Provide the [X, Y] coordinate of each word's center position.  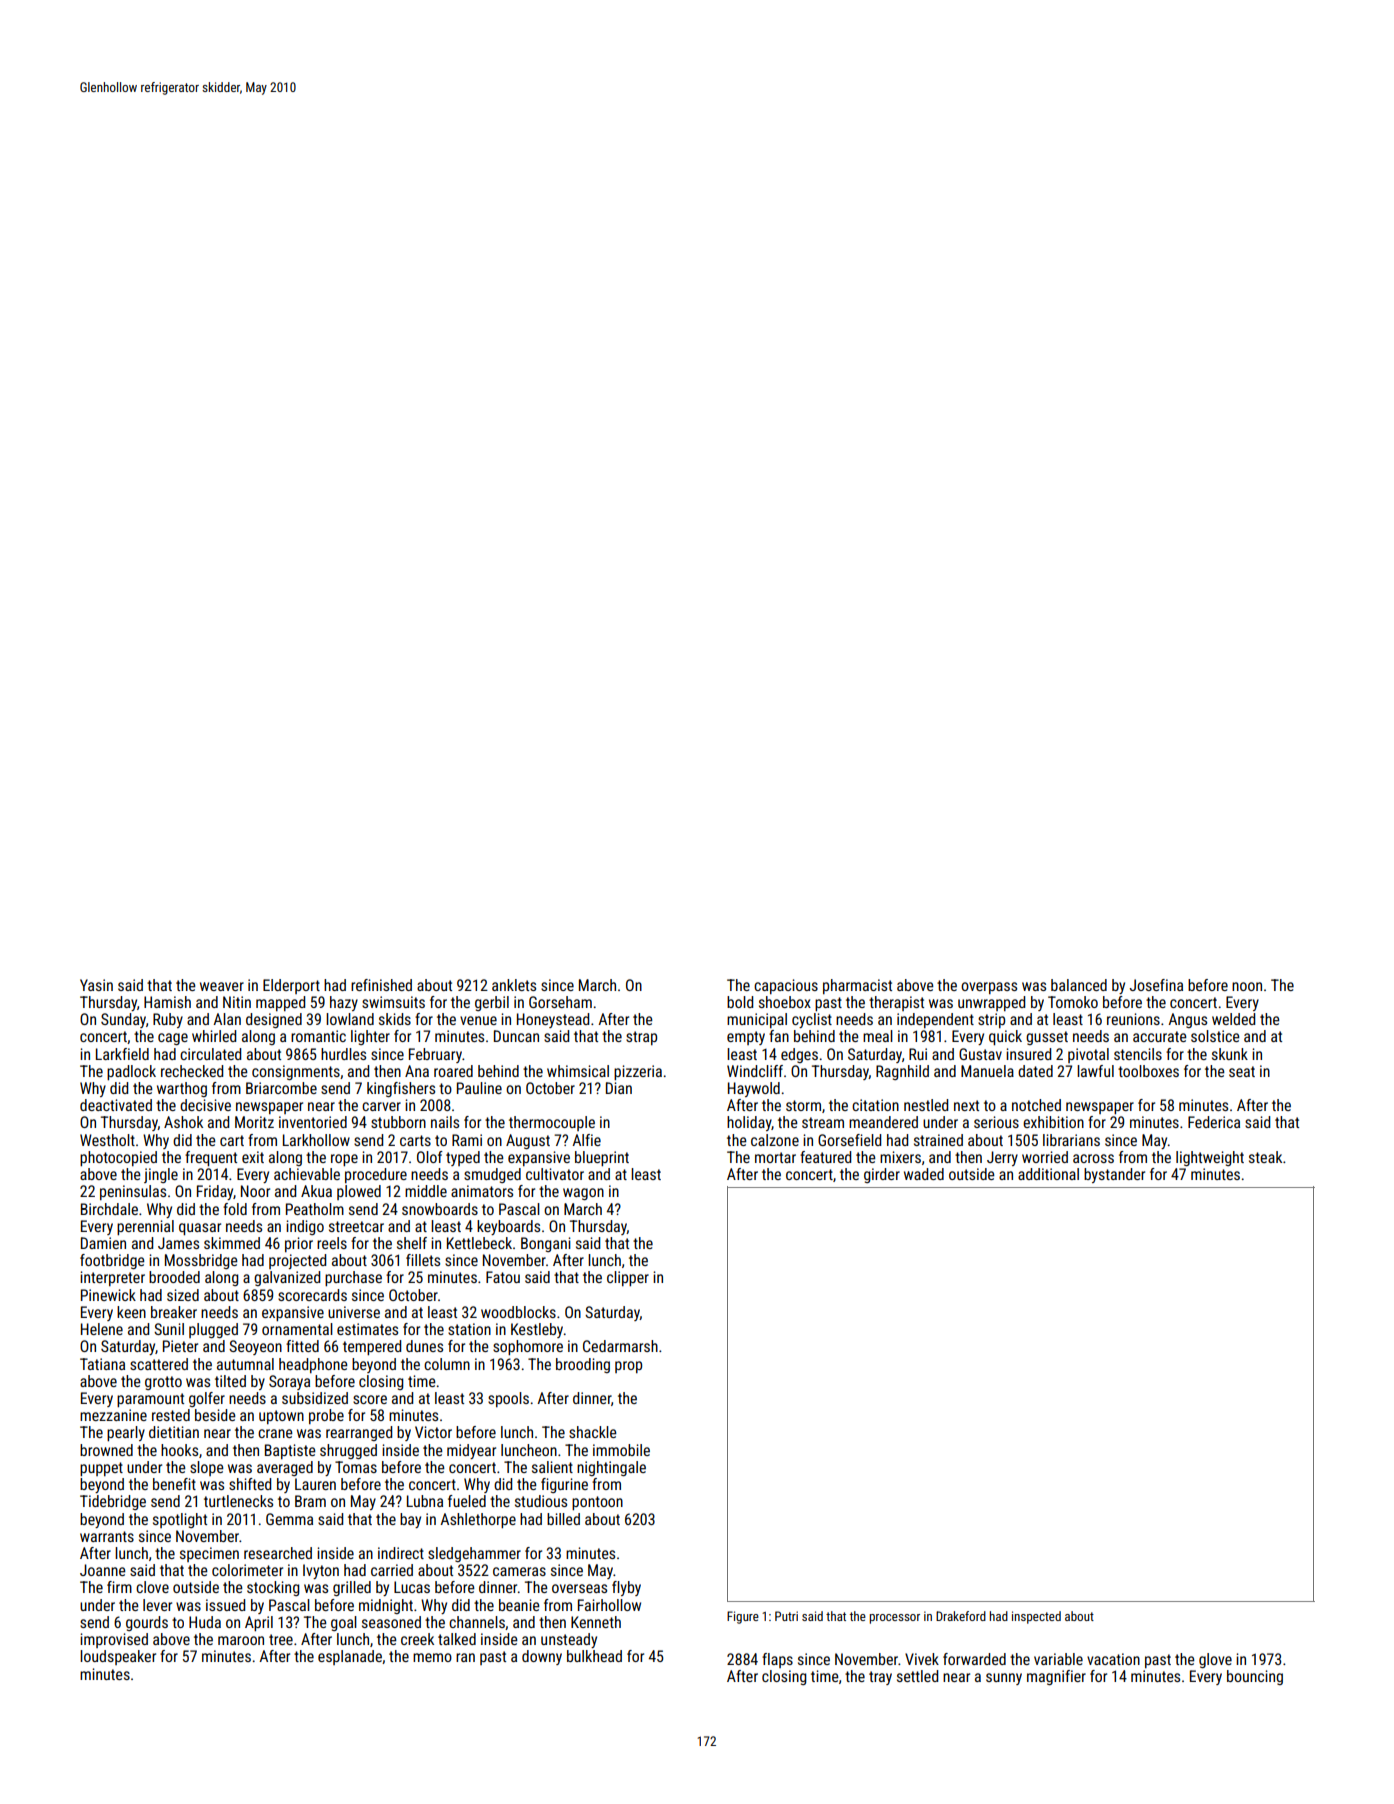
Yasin [96, 985]
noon [1247, 986]
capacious [786, 986]
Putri [786, 1616]
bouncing [1255, 1677]
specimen [209, 1554]
